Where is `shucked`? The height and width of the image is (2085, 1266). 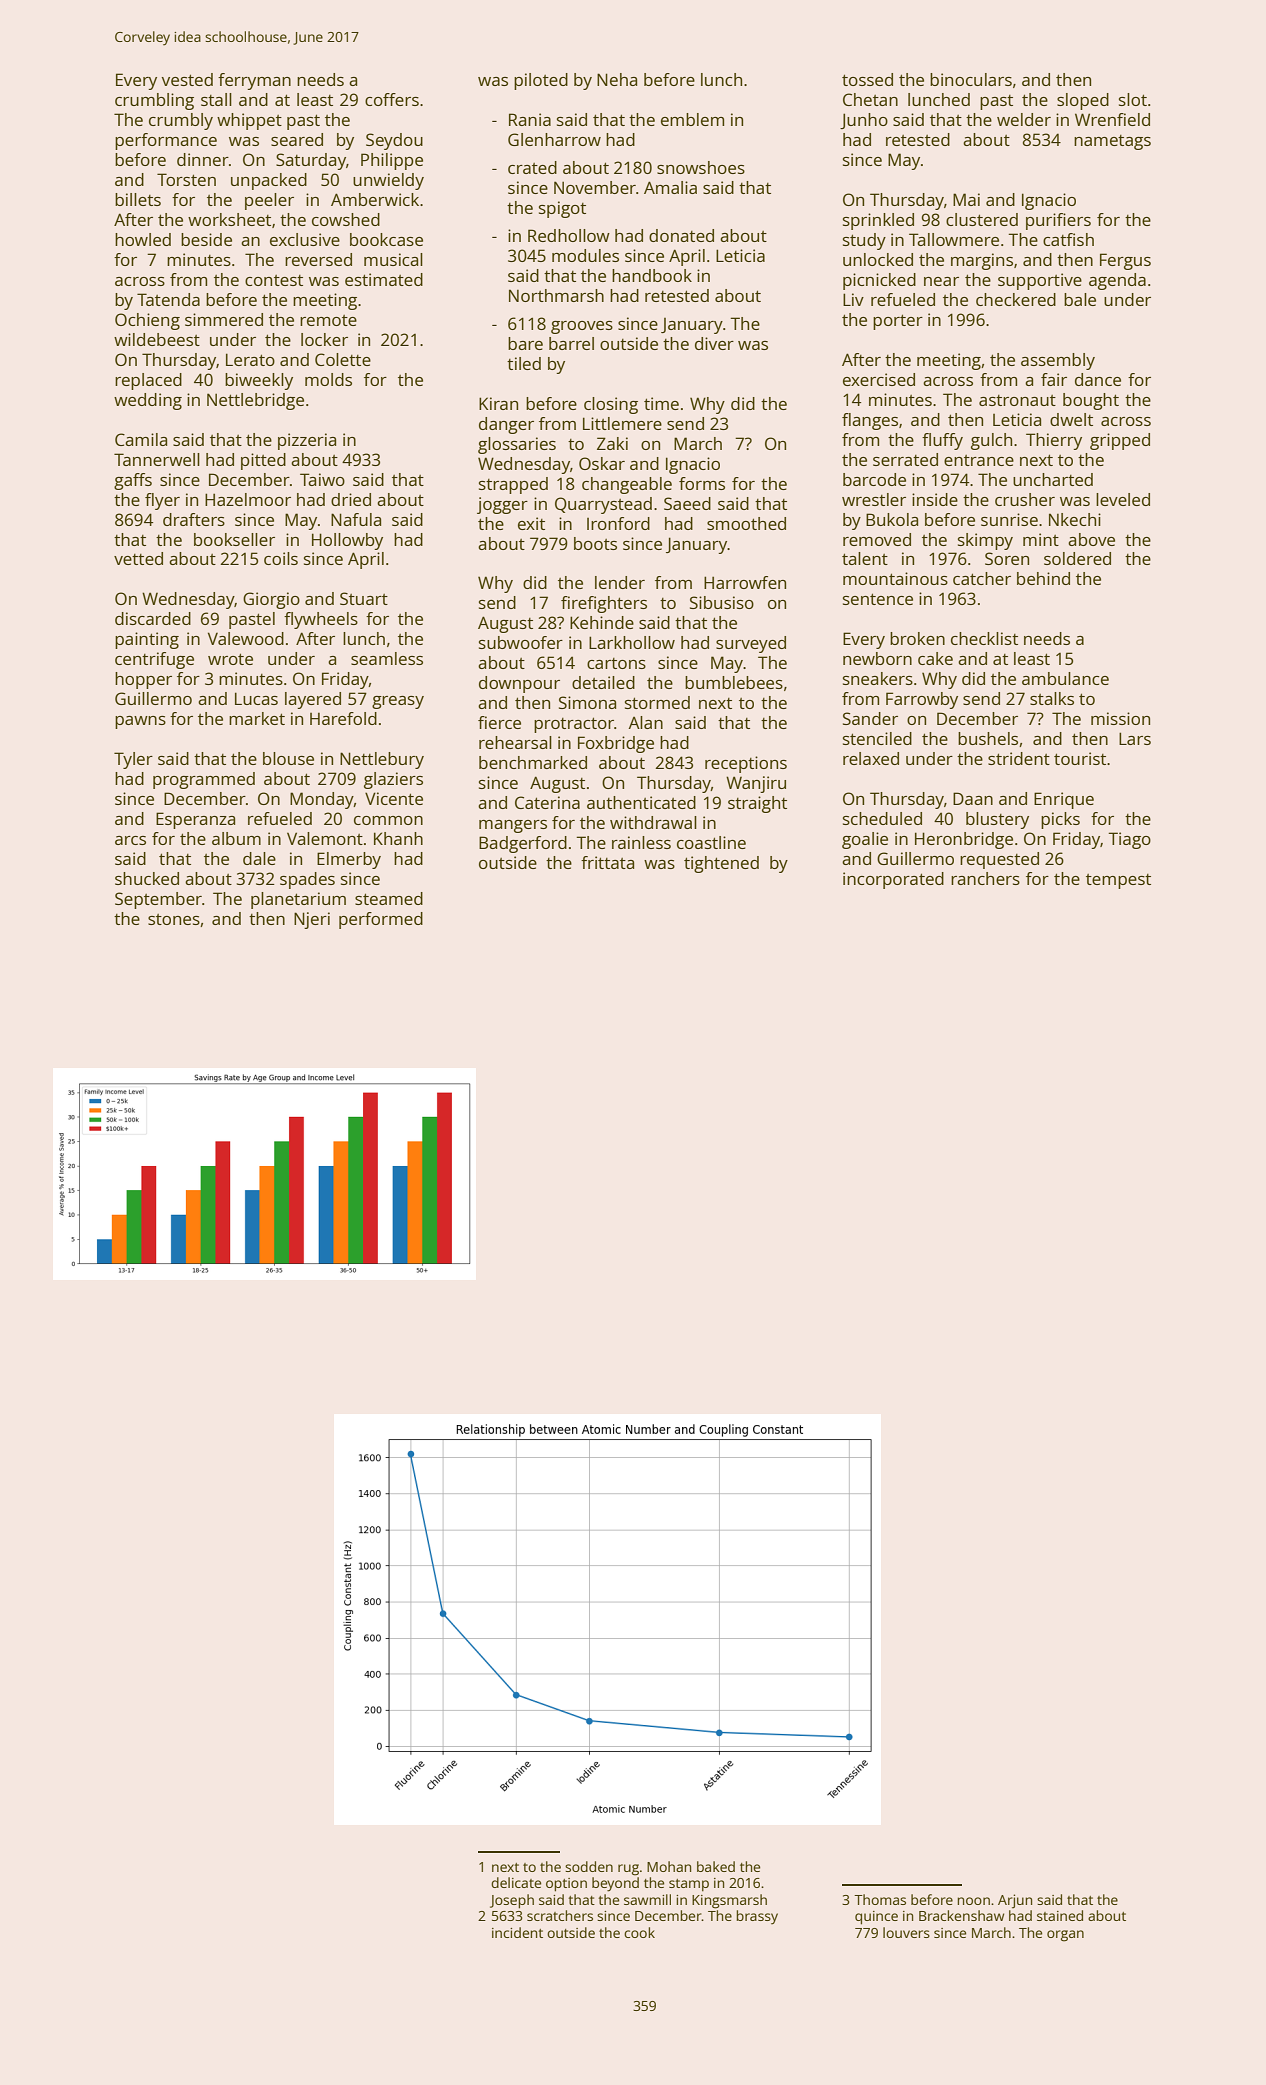
shucked is located at coordinates (147, 878).
